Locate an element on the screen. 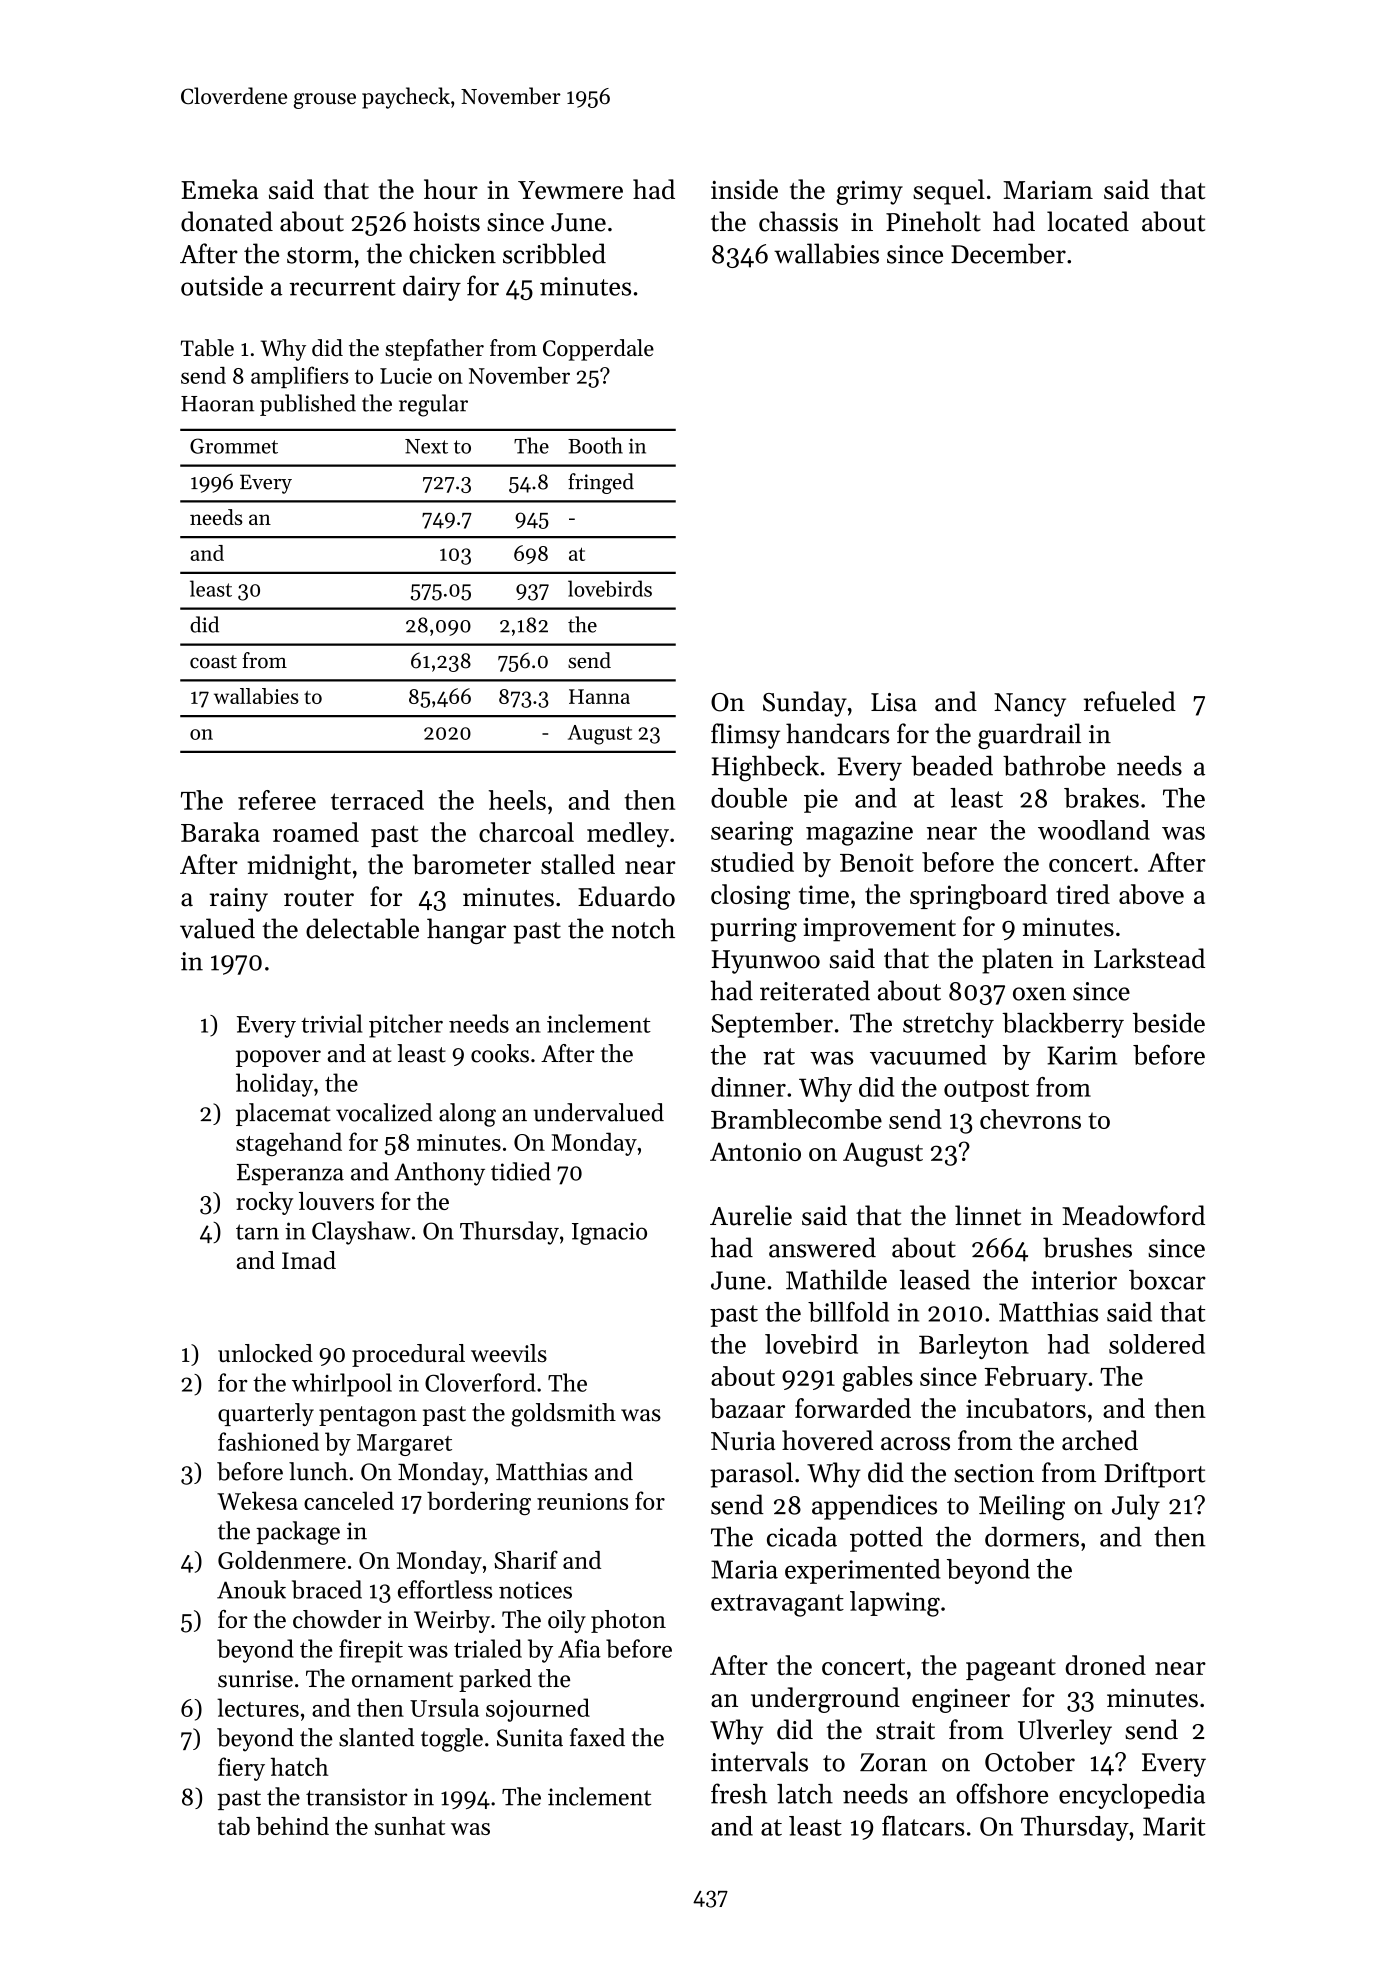  behind is located at coordinates (292, 1826).
